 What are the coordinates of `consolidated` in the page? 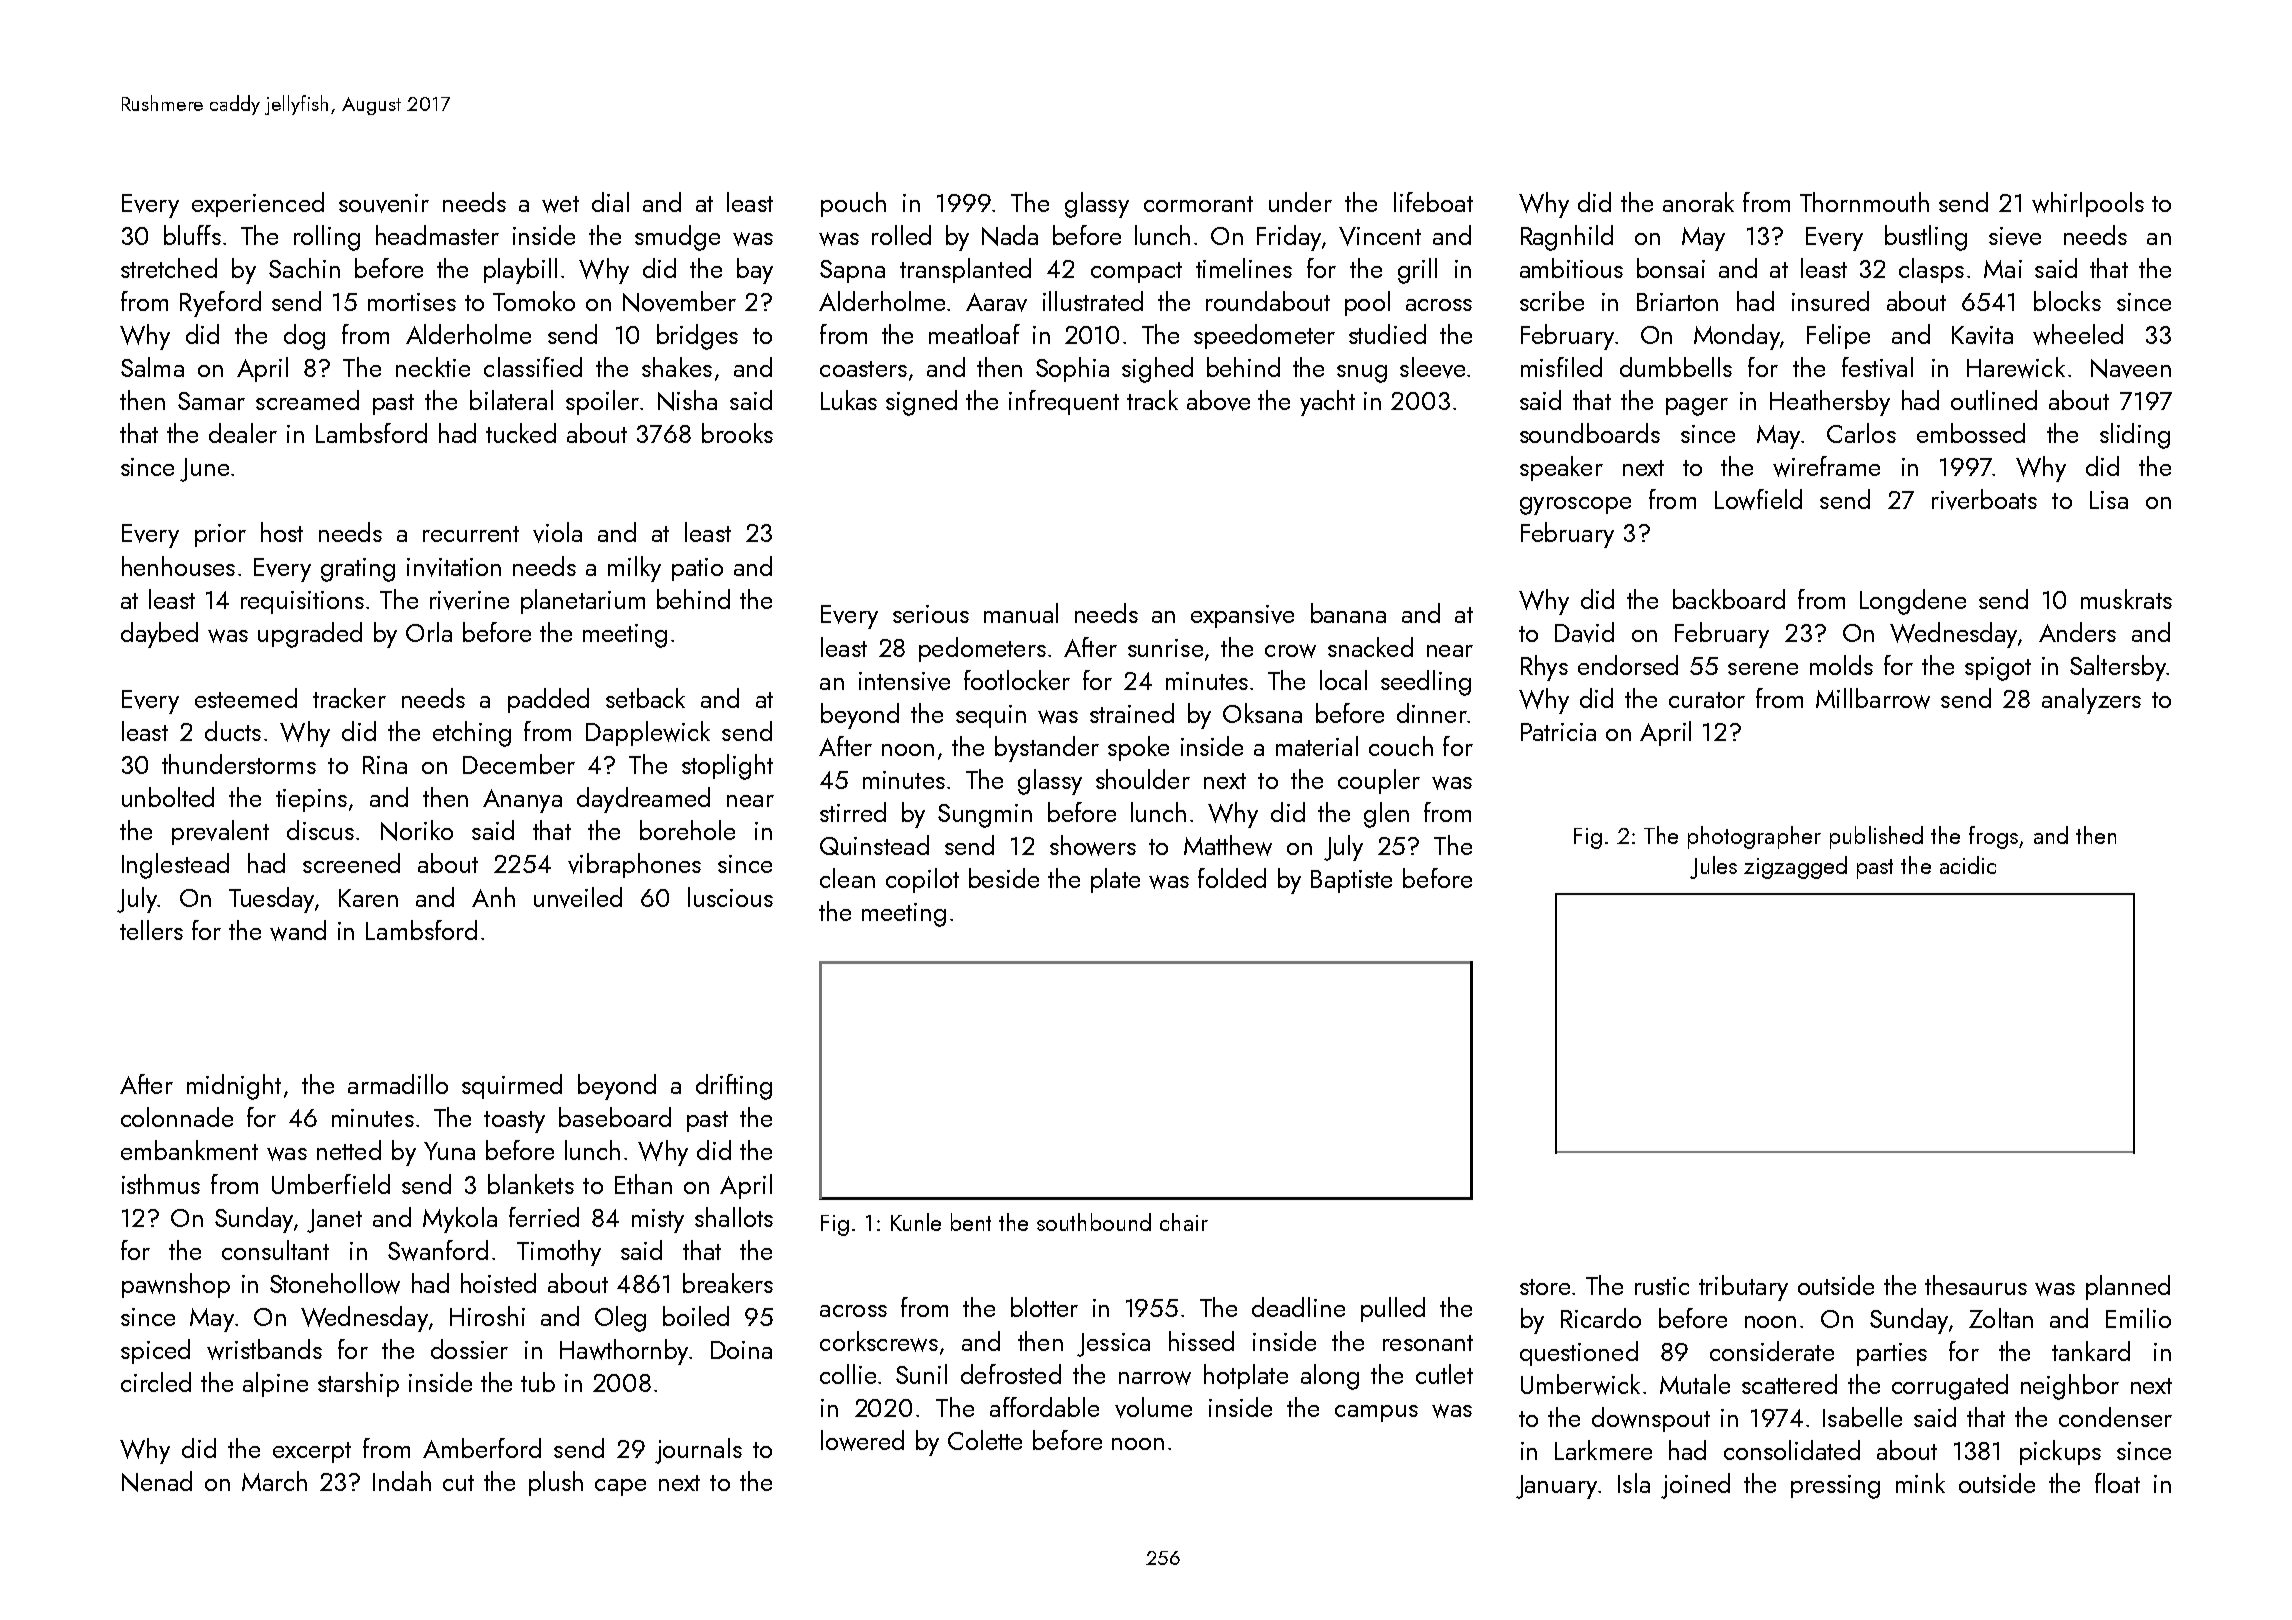 It's located at (1792, 1450).
